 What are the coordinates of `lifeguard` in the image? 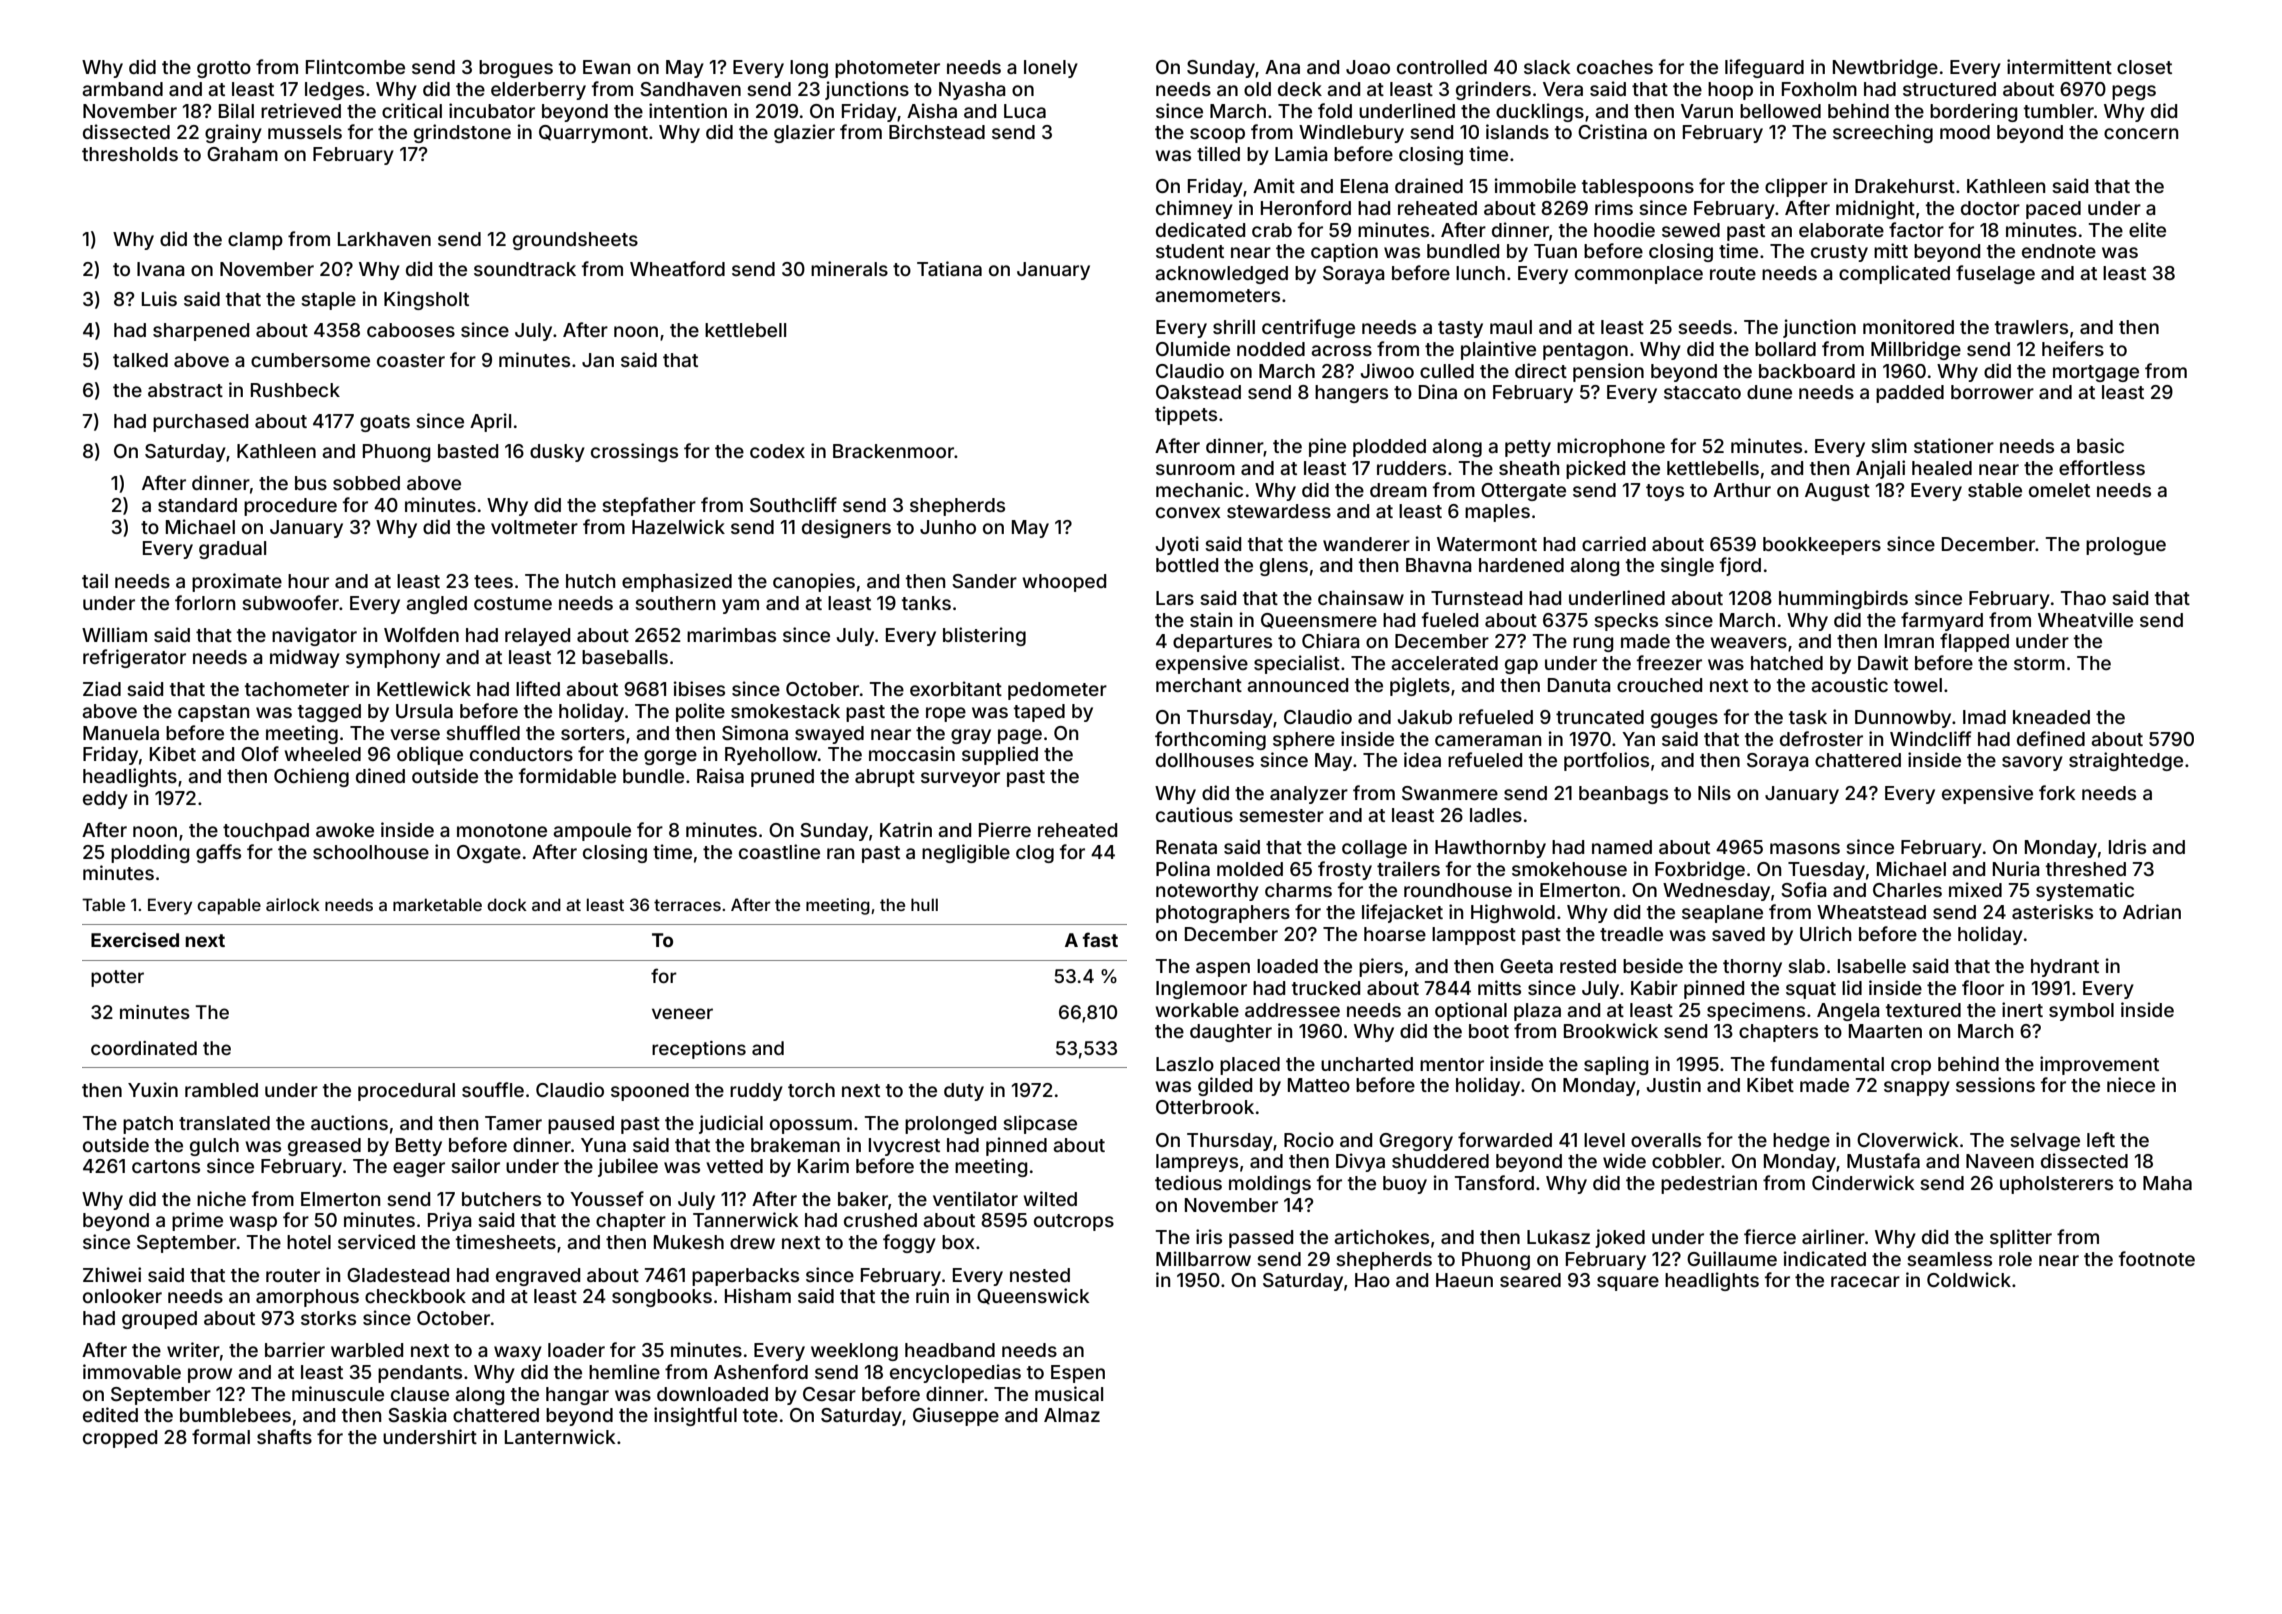 It's located at (1764, 68).
